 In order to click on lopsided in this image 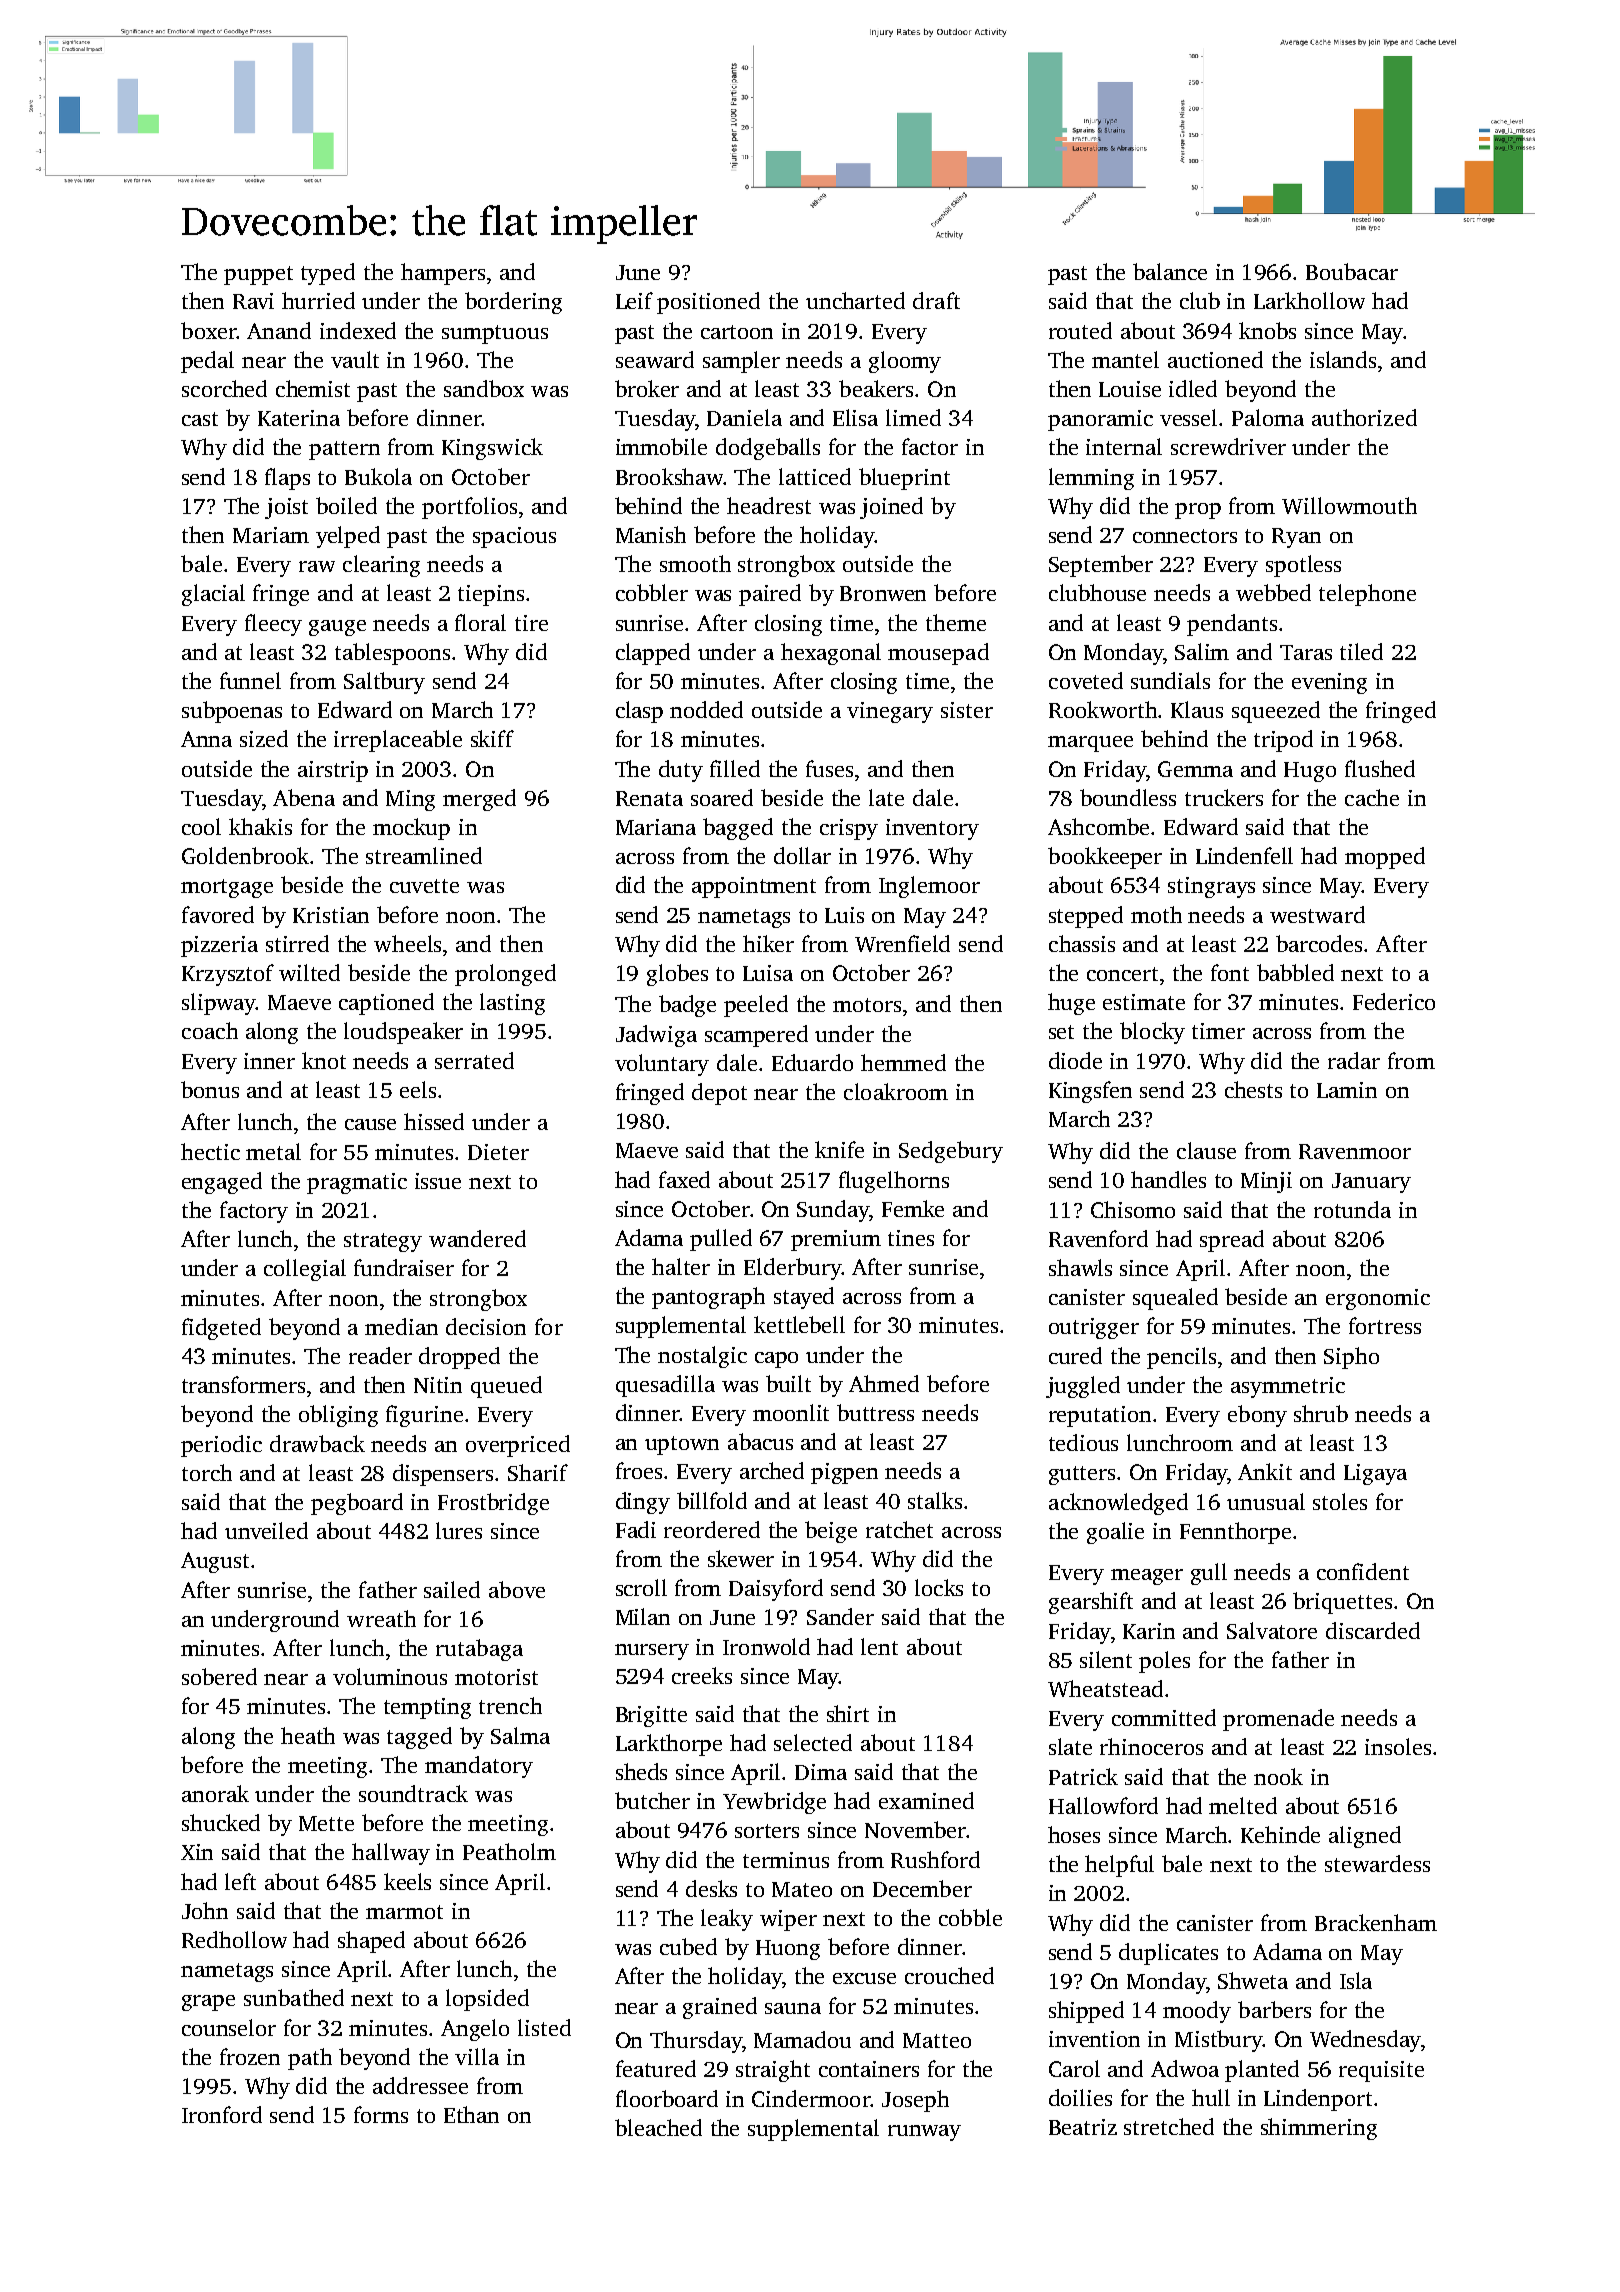, I will do `click(487, 2000)`.
